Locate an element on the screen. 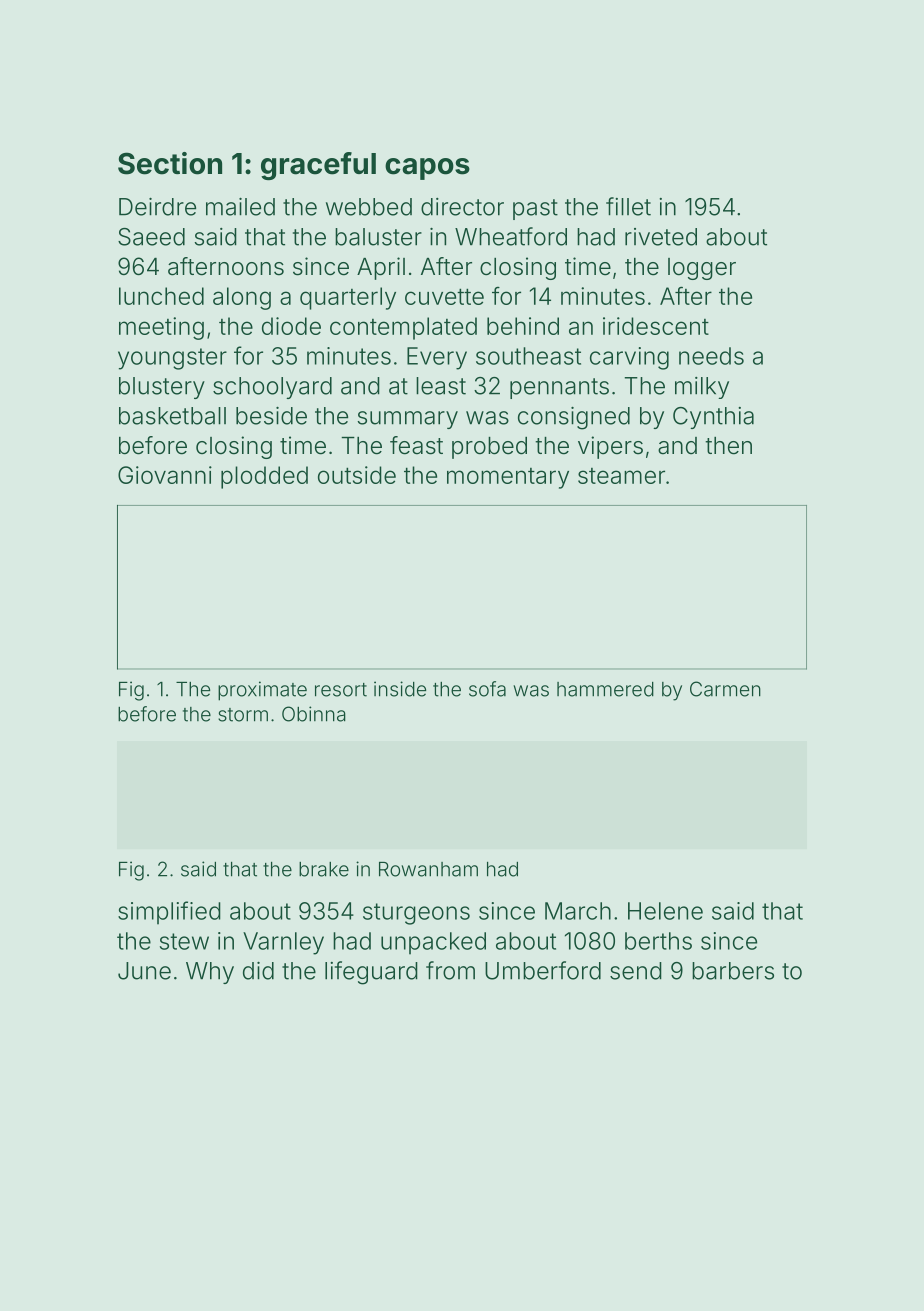 The height and width of the screenshot is (1311, 924). behind is located at coordinates (523, 326).
